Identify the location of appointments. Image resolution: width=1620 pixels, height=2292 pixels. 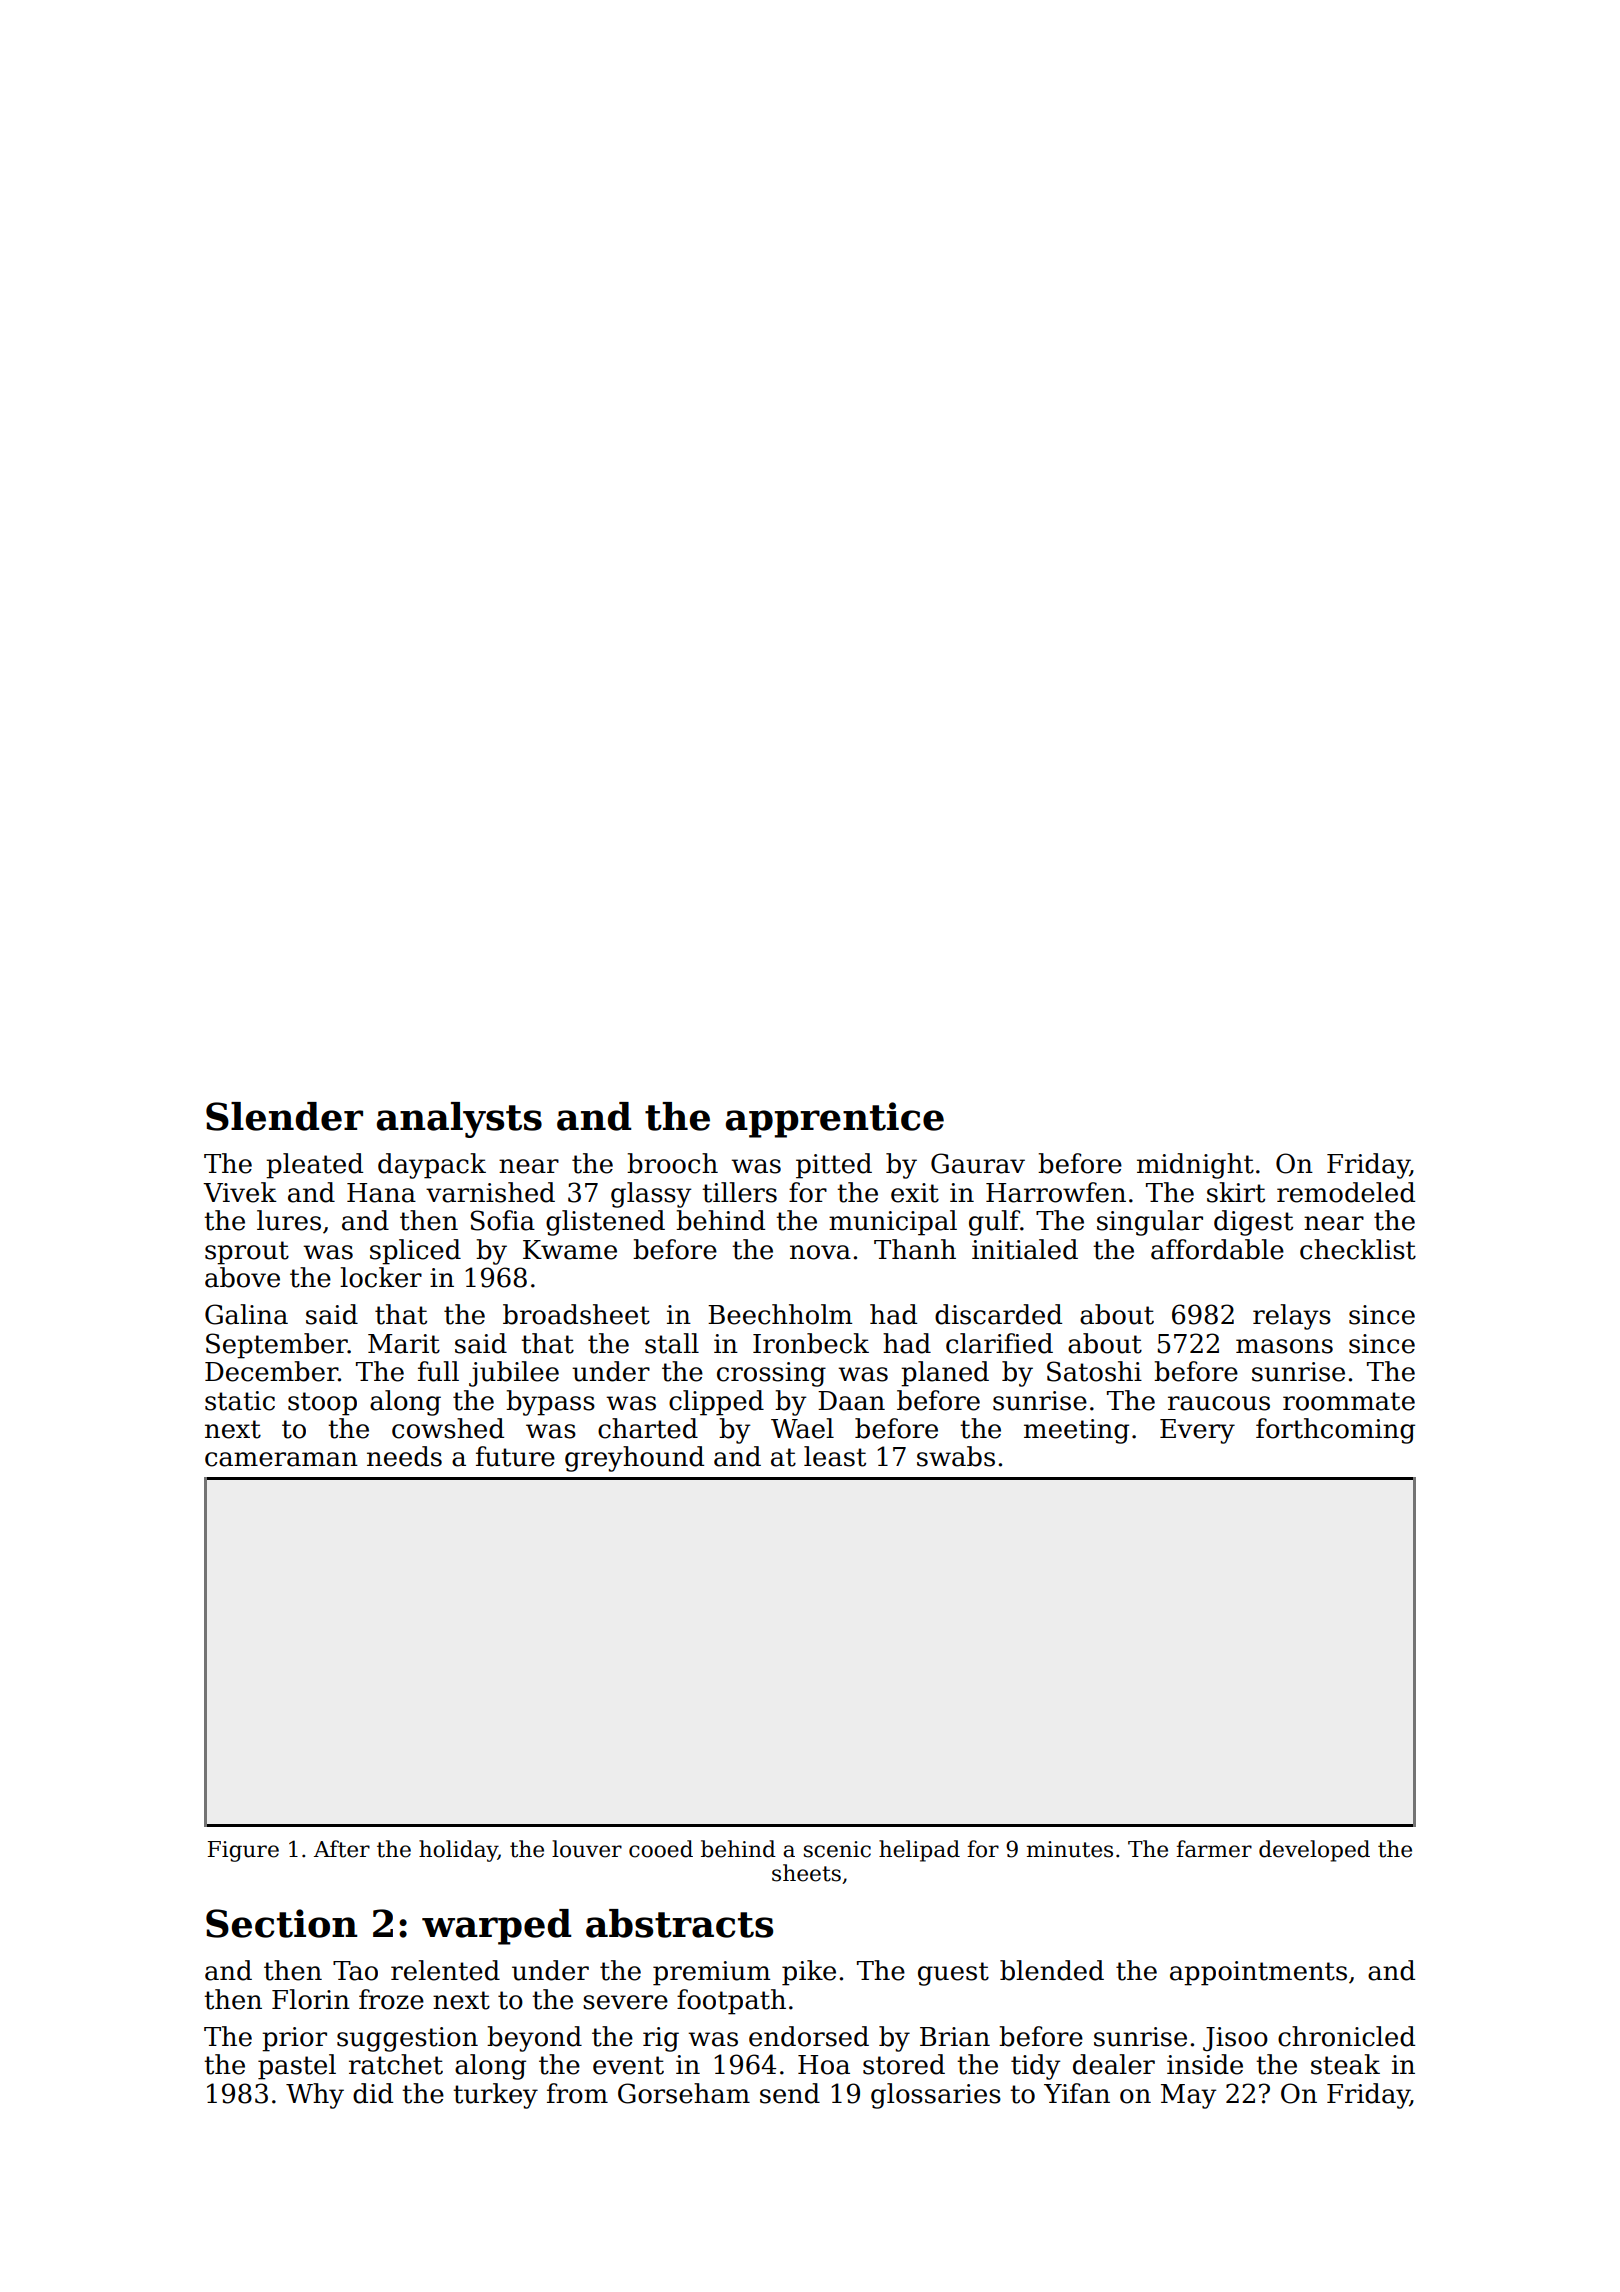
(1258, 1973).
